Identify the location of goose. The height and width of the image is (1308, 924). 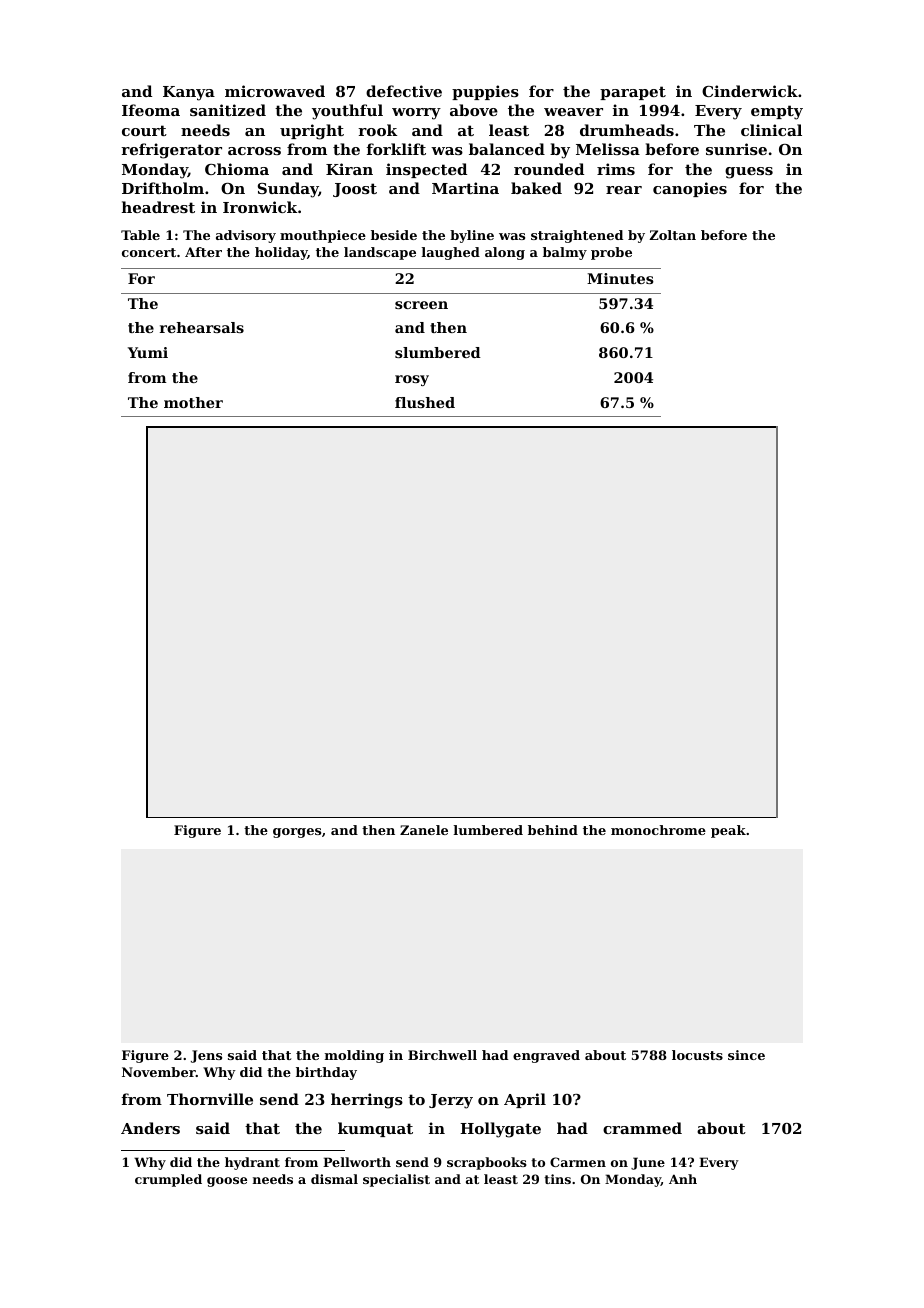
(227, 1182).
